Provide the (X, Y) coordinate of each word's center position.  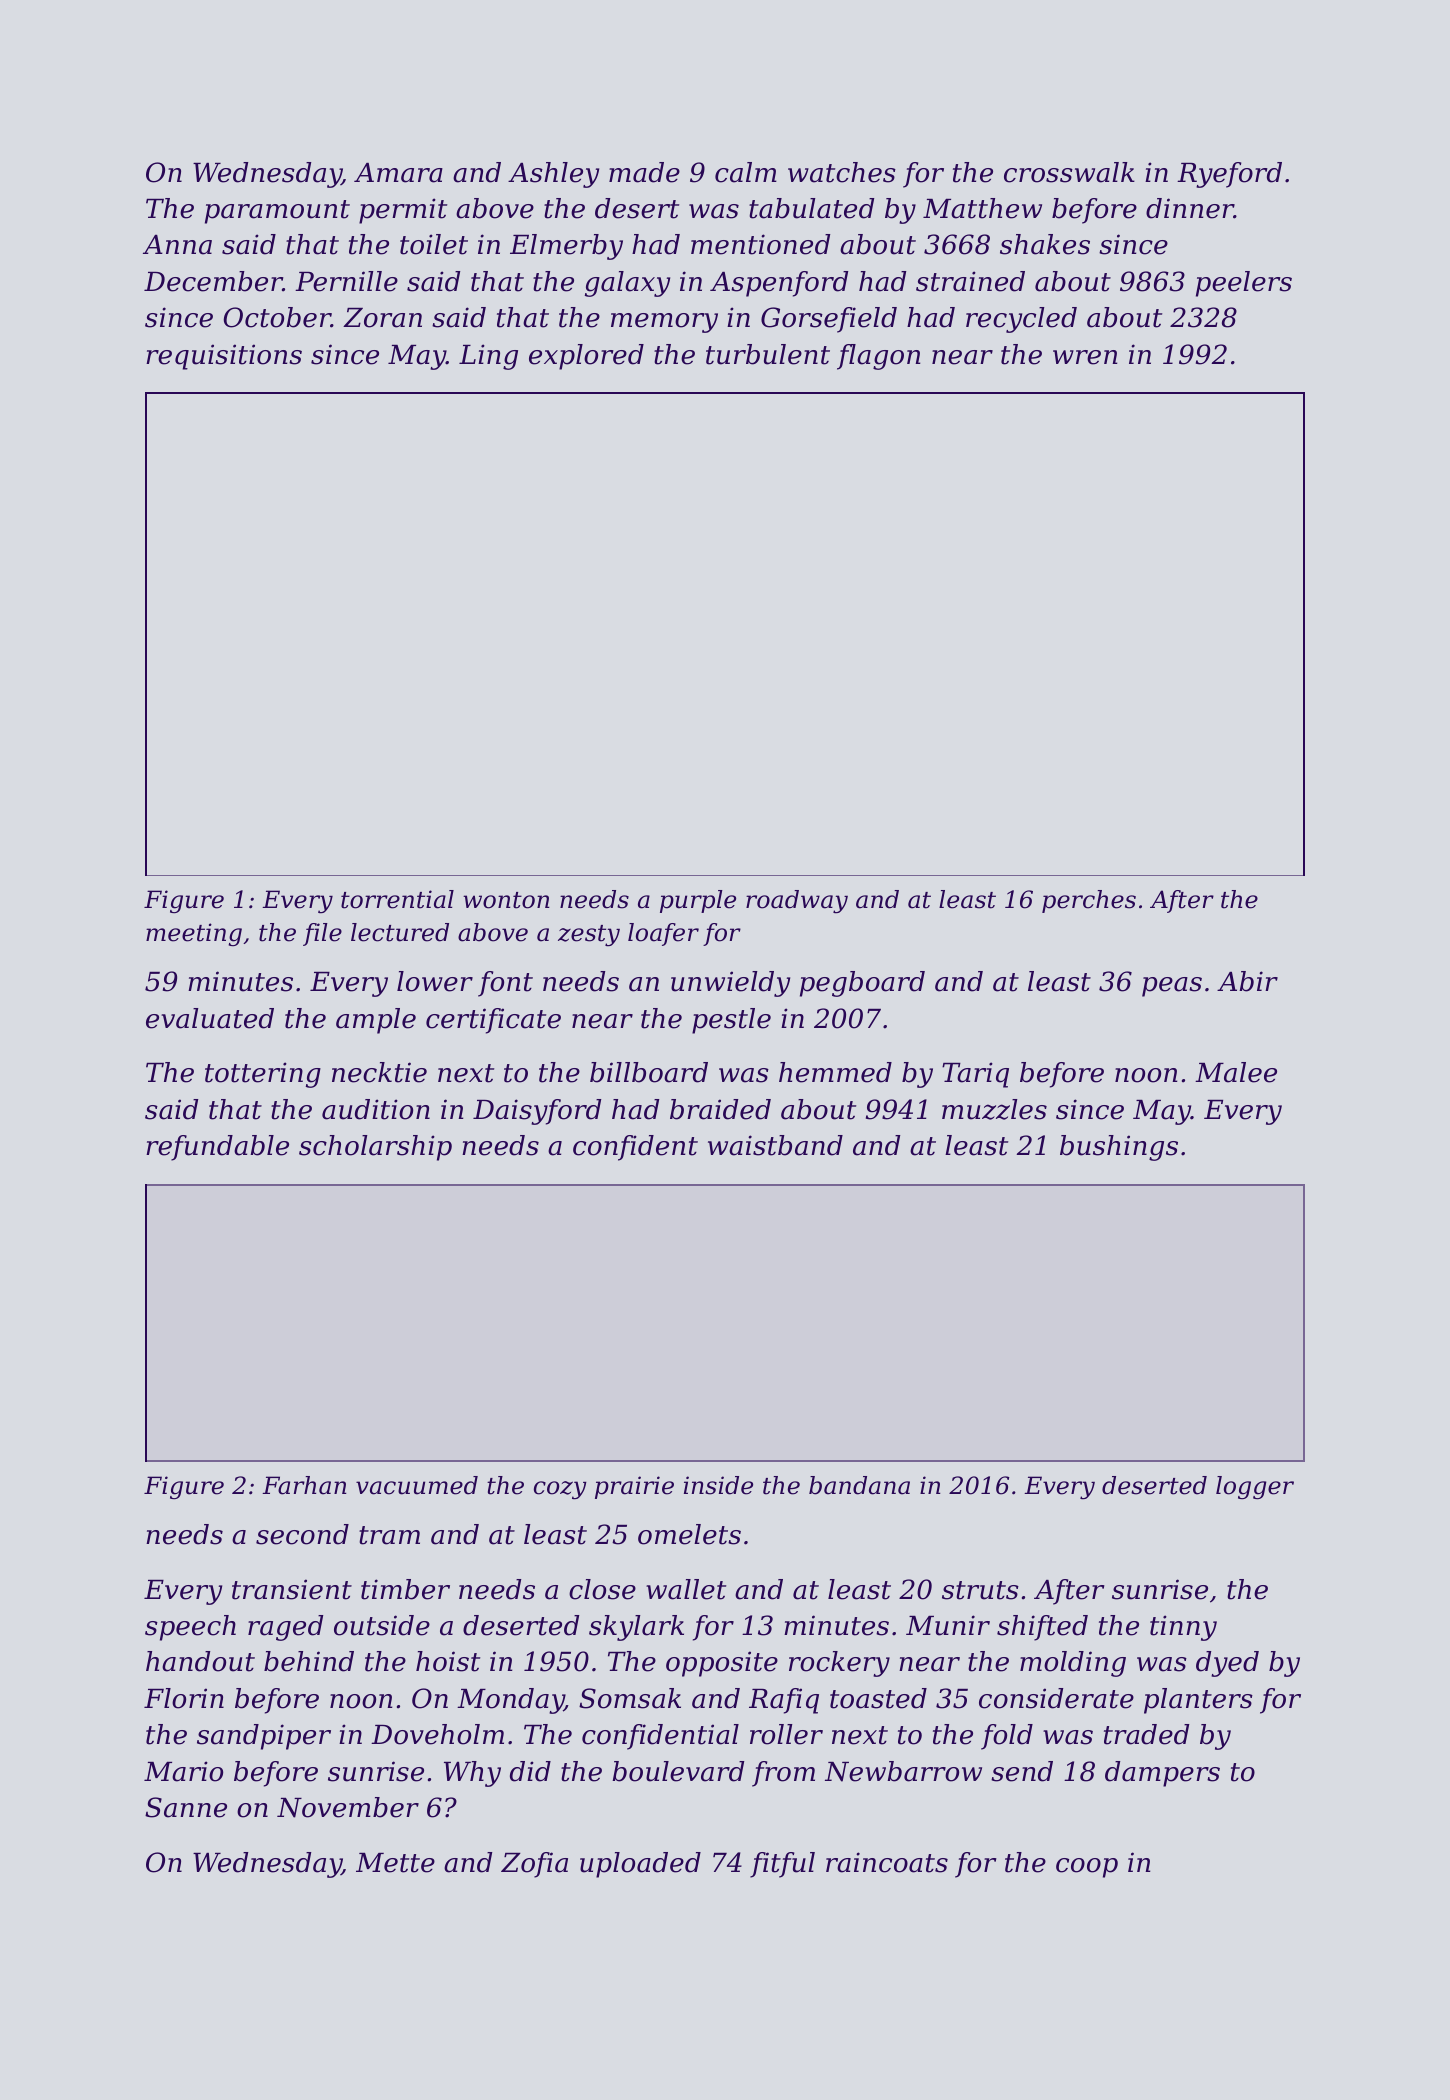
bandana (859, 1485)
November (348, 1807)
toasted (878, 1698)
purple (698, 901)
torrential (397, 899)
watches (842, 172)
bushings (1119, 1148)
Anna (177, 245)
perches (1089, 901)
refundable (217, 1148)
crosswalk (1069, 172)
